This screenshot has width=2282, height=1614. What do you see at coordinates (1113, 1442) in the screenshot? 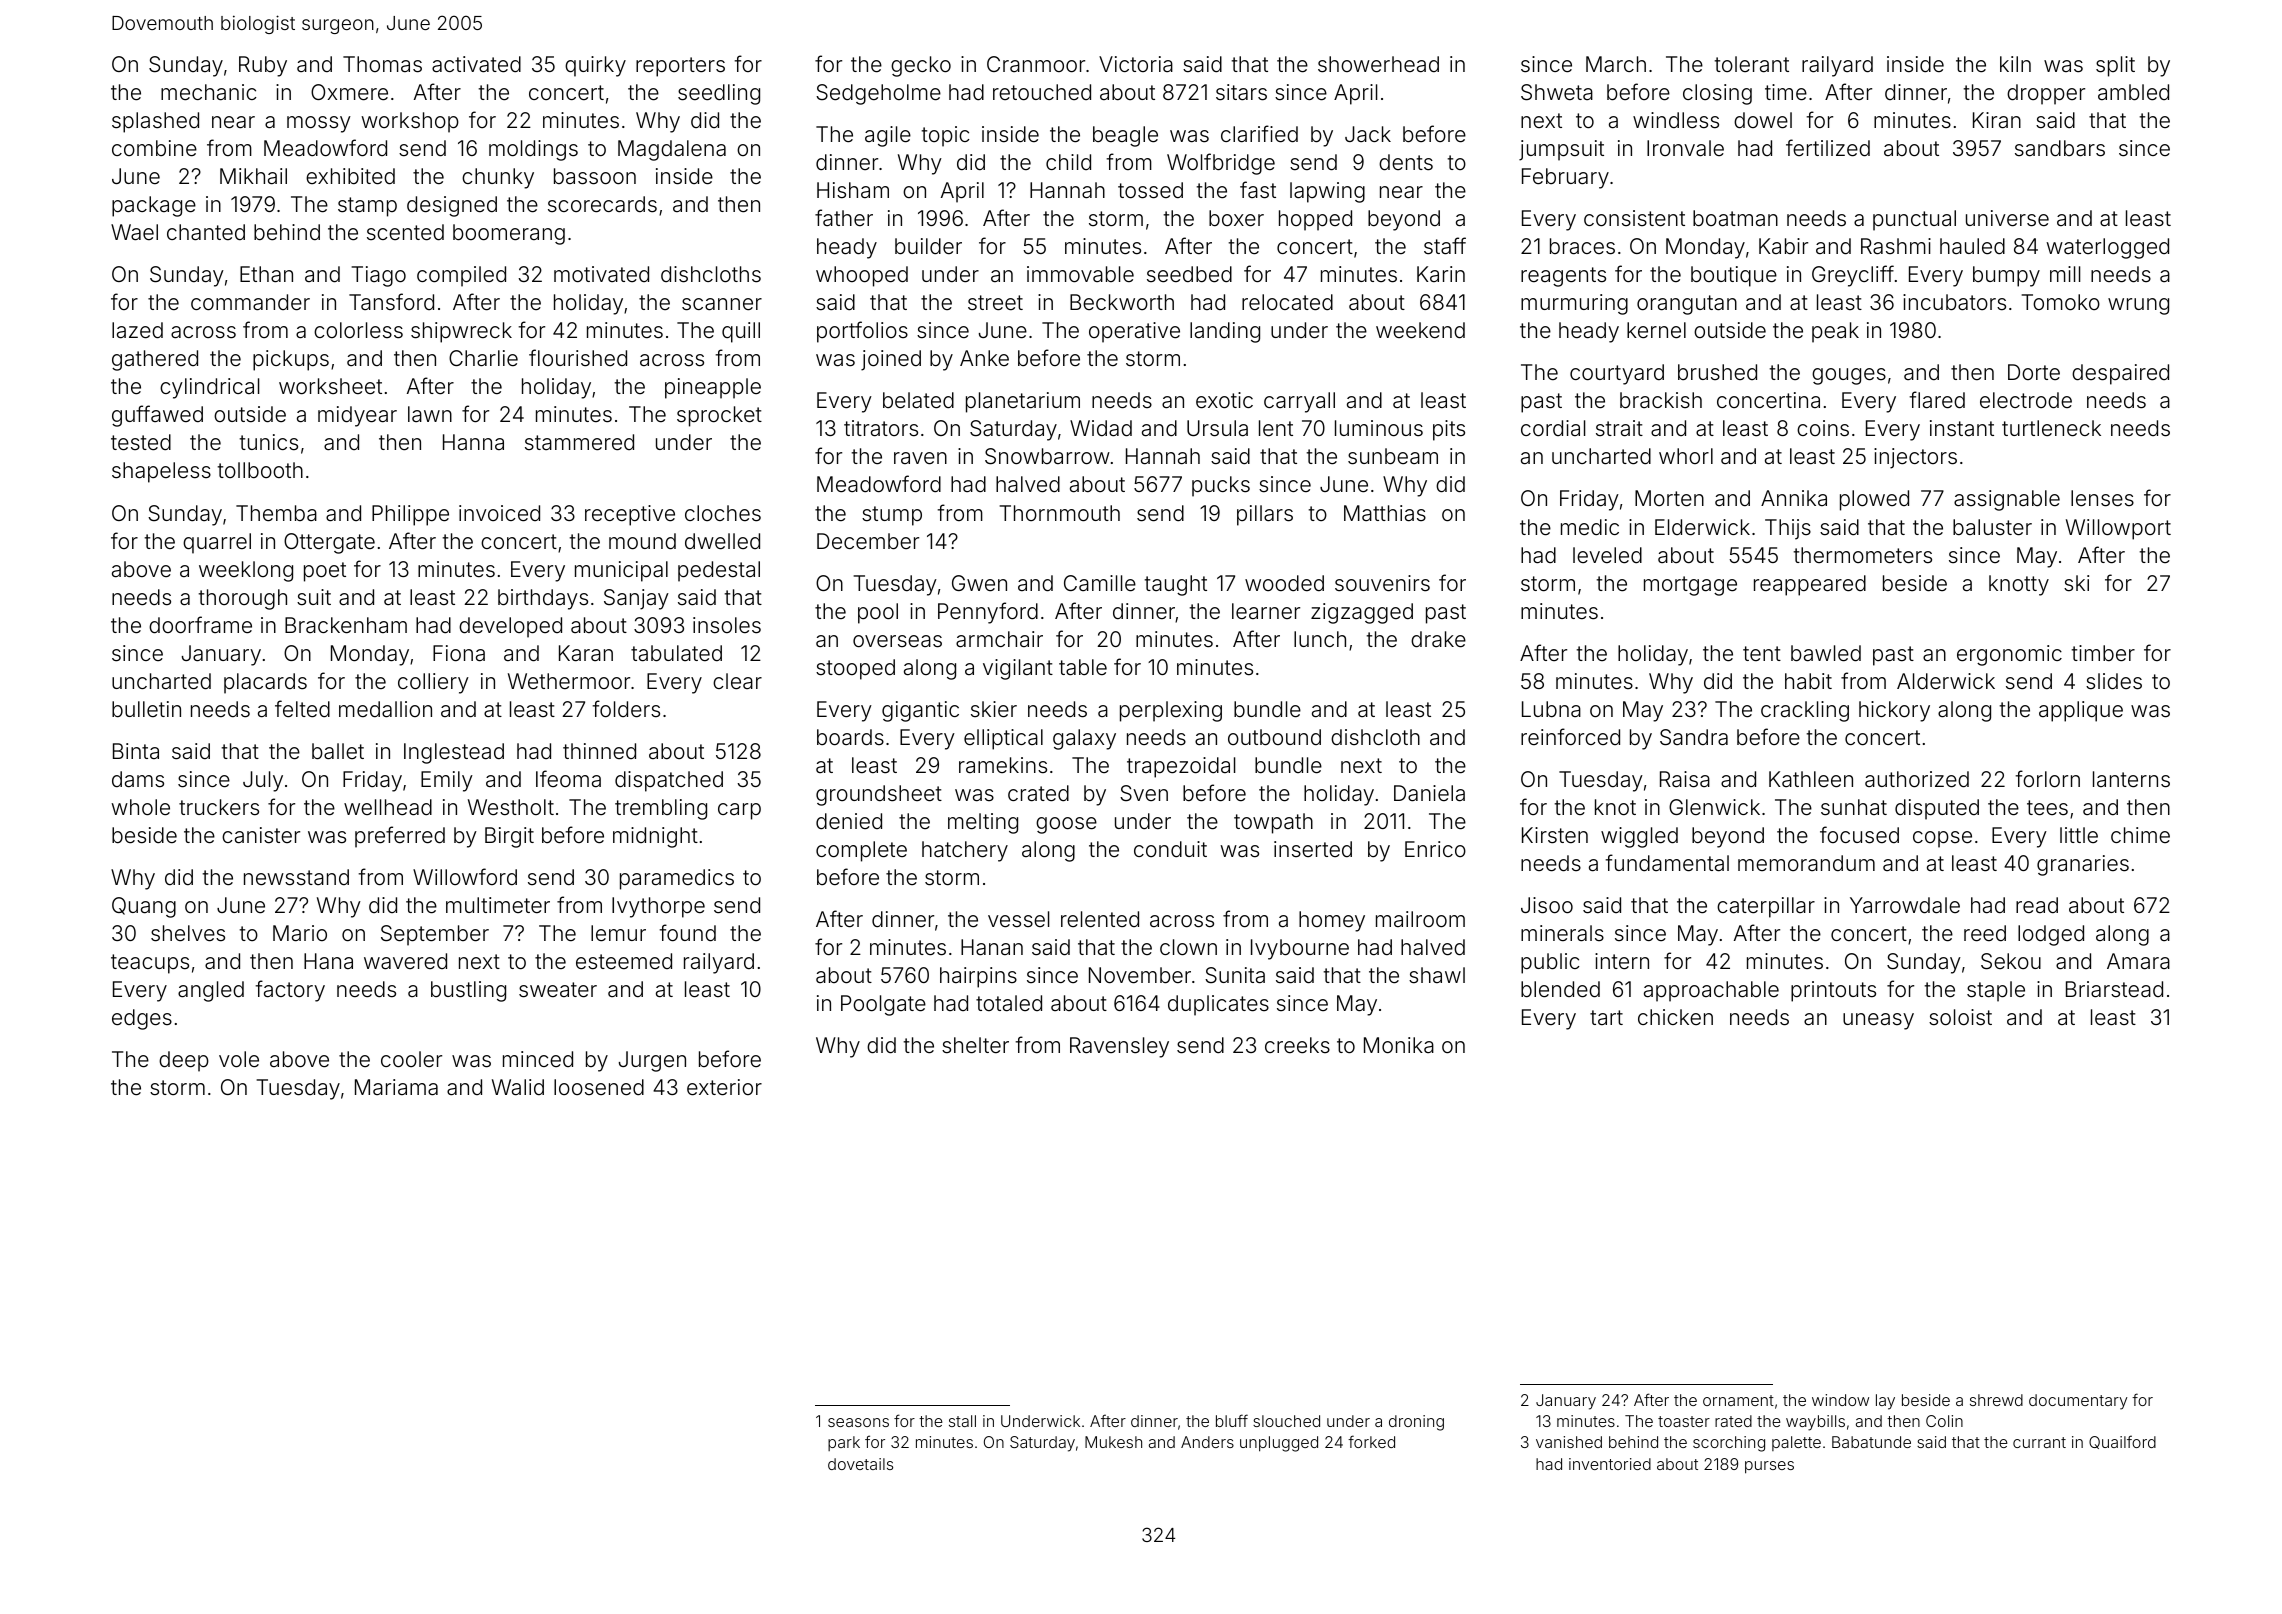
I see `Mukesh` at bounding box center [1113, 1442].
